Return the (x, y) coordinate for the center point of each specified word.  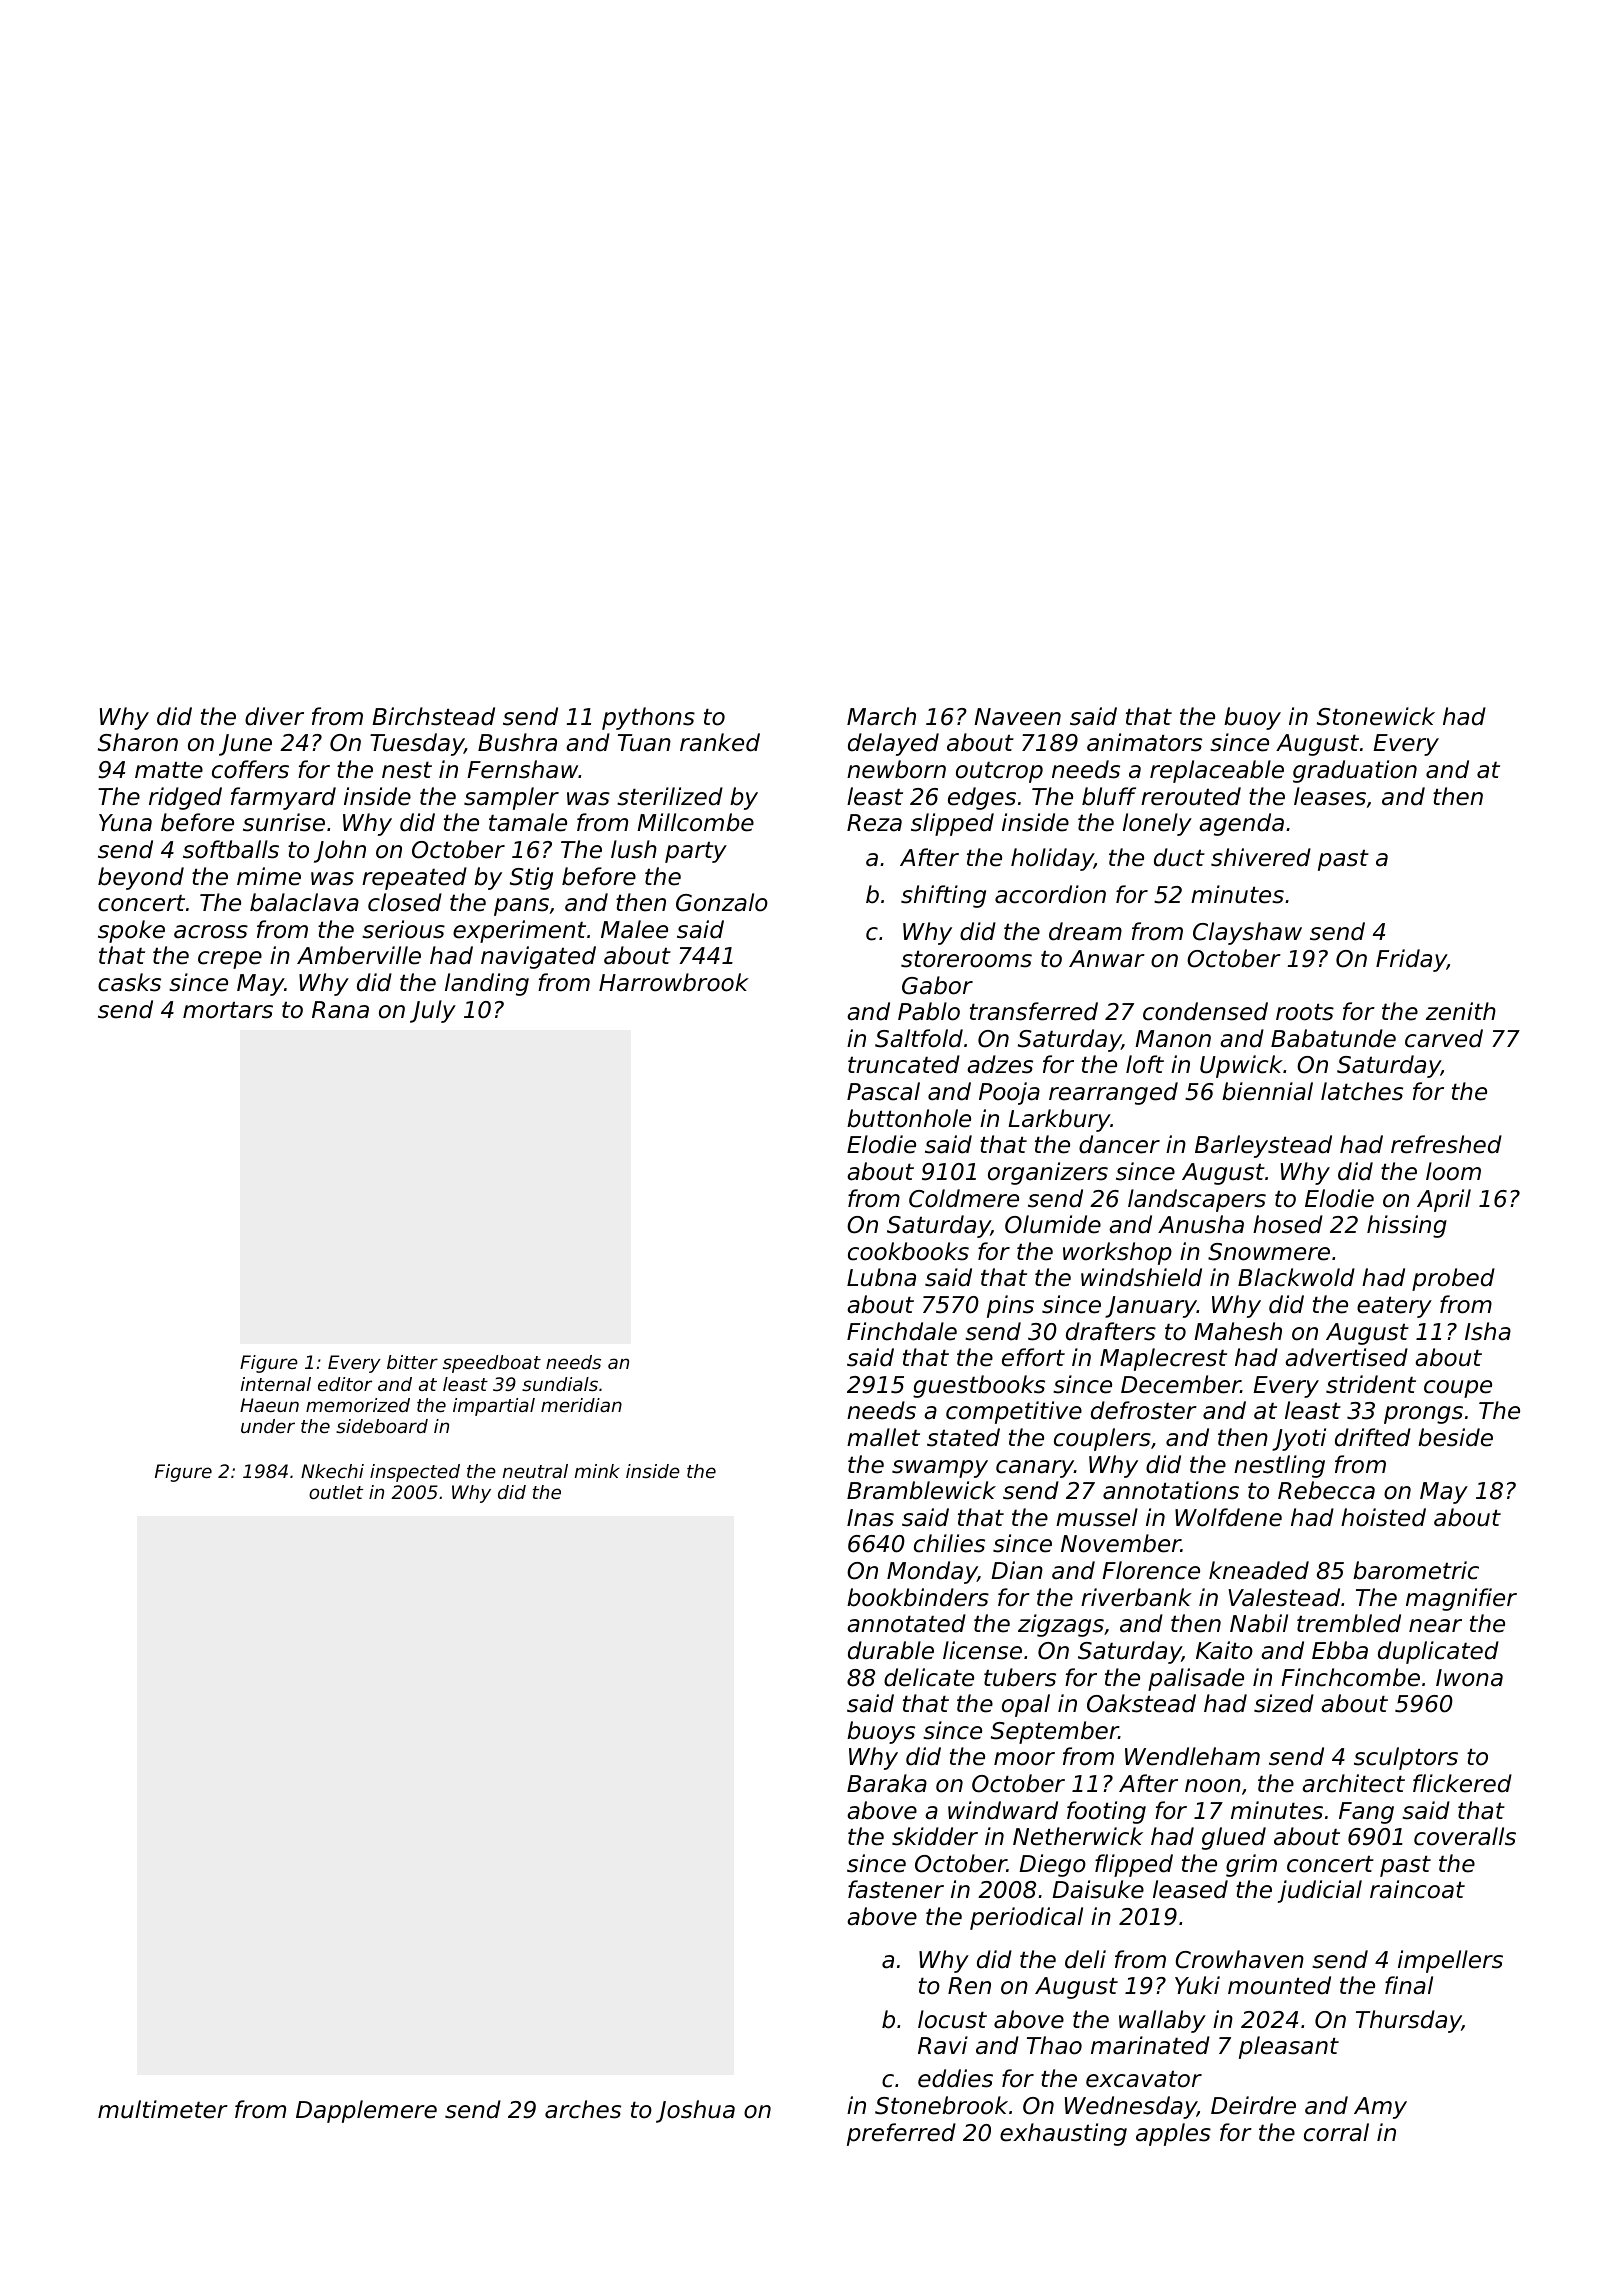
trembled (1349, 1623)
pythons (648, 718)
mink (597, 1471)
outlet (336, 1492)
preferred (901, 2134)
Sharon (138, 742)
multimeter (163, 2109)
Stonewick (1376, 716)
